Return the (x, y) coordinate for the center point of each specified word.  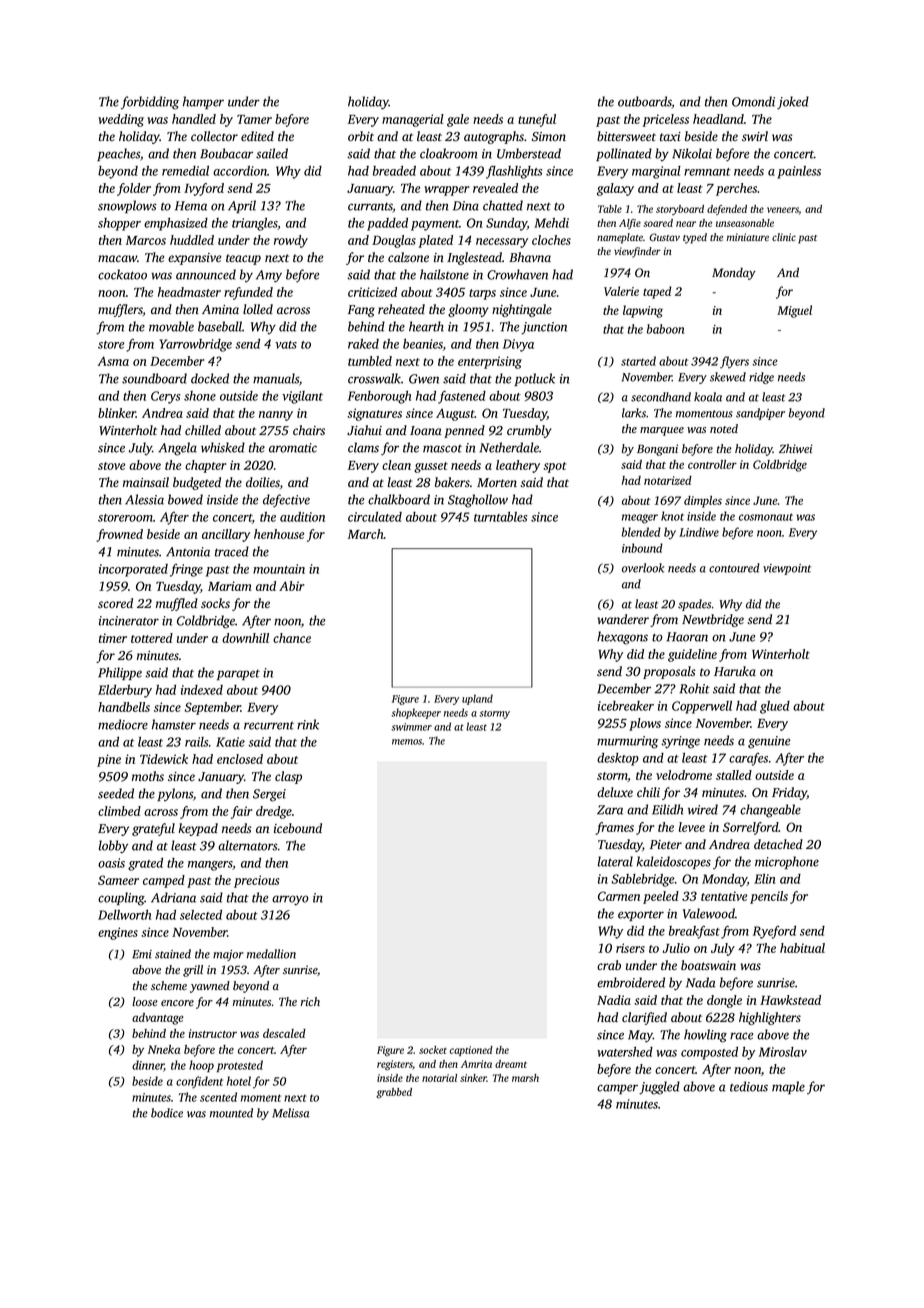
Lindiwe (699, 532)
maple (788, 1087)
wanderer (623, 619)
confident (199, 1082)
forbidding (150, 103)
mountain (279, 569)
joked (793, 103)
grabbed (394, 1093)
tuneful (537, 120)
